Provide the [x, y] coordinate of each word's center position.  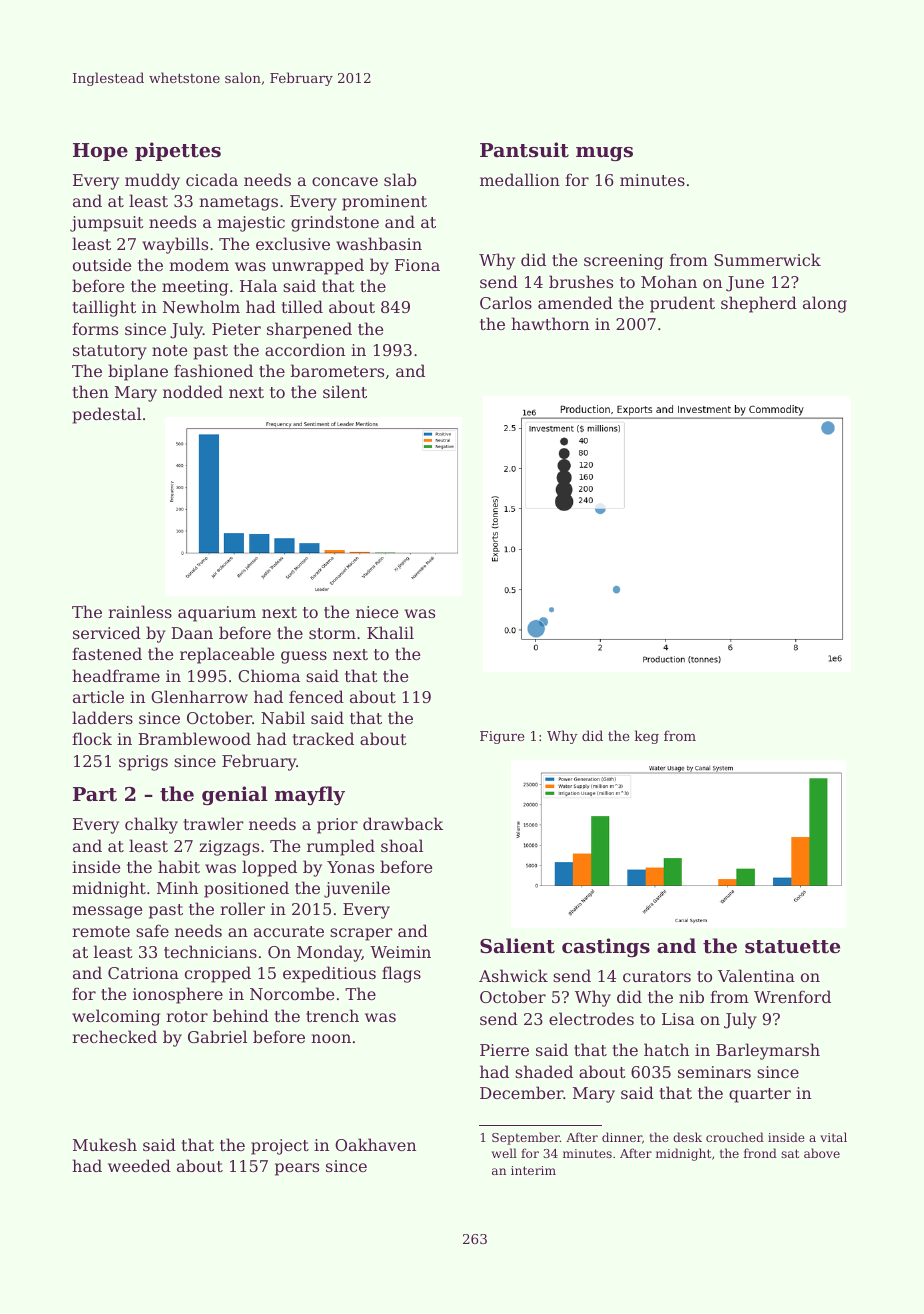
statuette [792, 947]
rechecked [114, 1036]
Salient [517, 946]
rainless [140, 611]
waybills [175, 245]
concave [345, 181]
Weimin [400, 952]
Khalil [390, 632]
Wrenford [792, 996]
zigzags [229, 848]
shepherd [759, 304]
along [825, 304]
